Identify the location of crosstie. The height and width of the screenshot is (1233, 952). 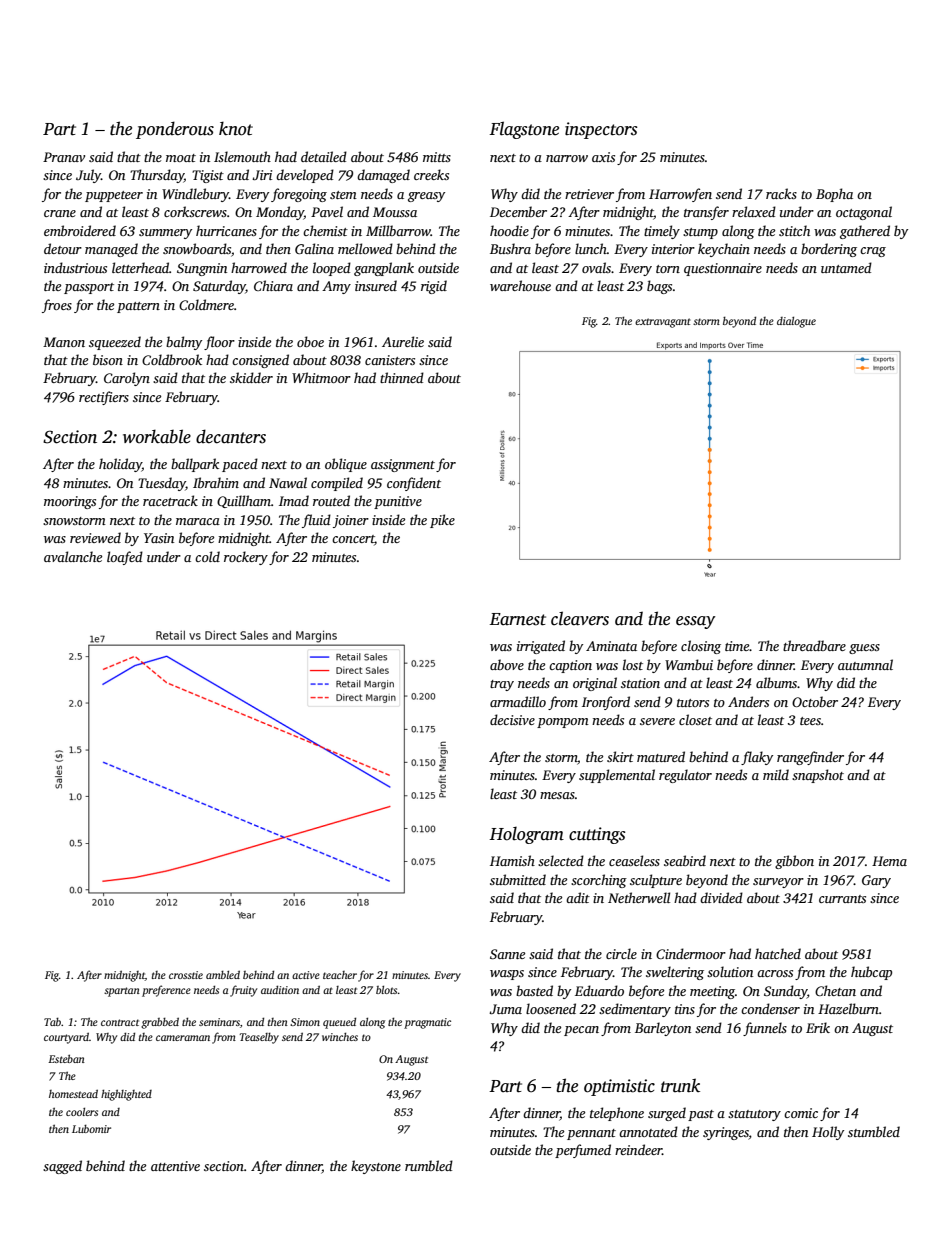
(186, 975).
